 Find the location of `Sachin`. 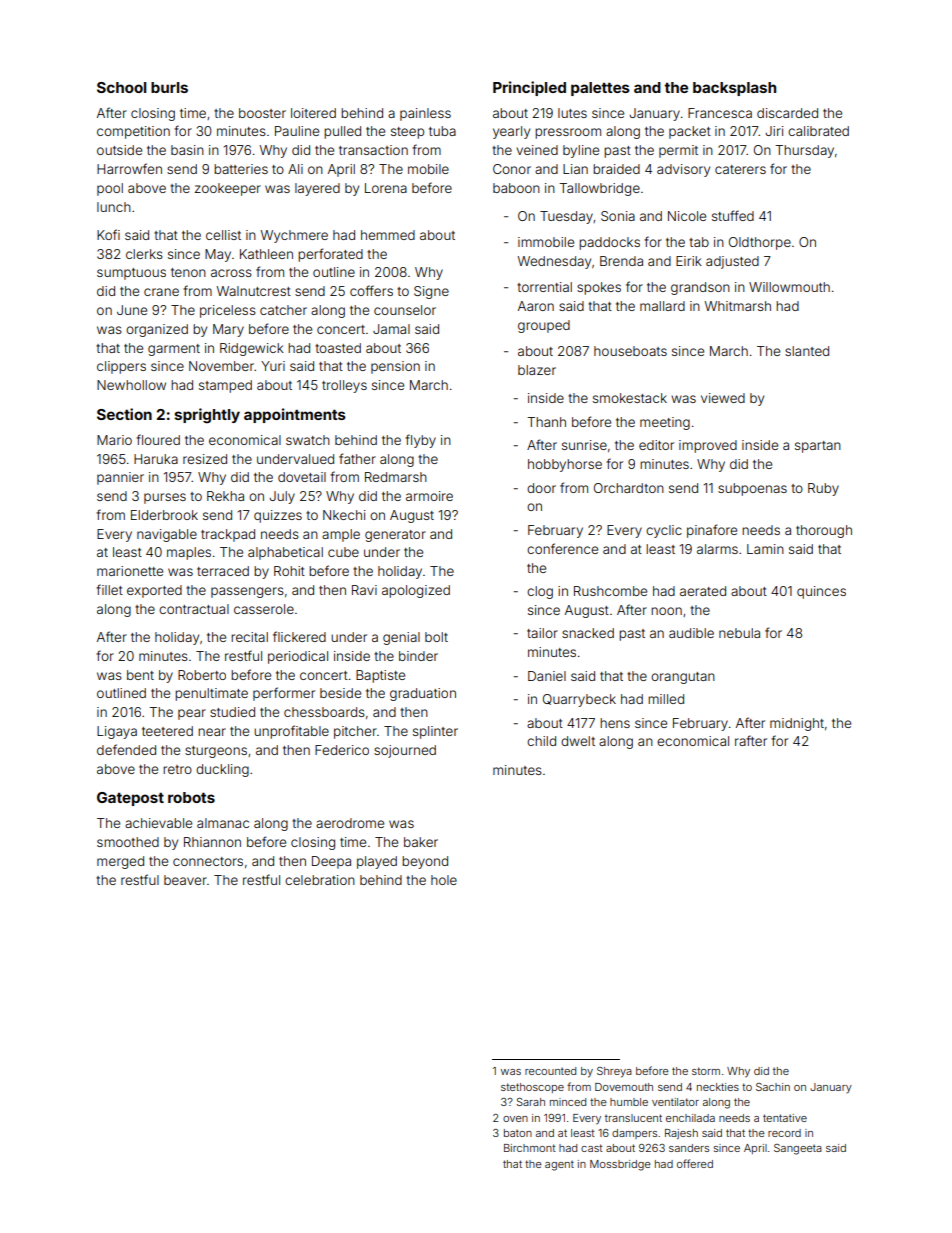

Sachin is located at coordinates (773, 1087).
